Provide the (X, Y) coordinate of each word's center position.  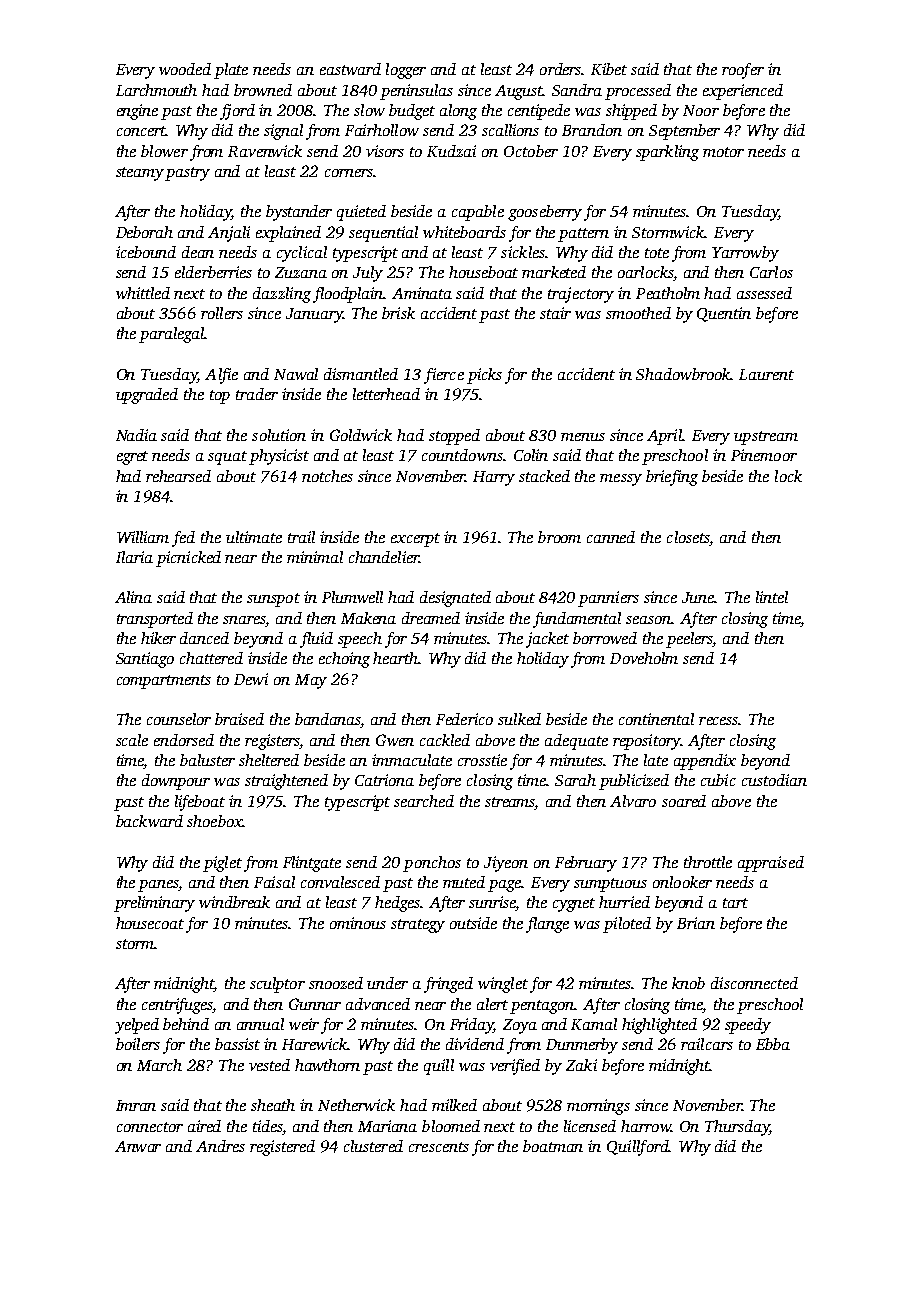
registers (272, 742)
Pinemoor (764, 455)
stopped (454, 437)
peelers (689, 640)
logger (406, 71)
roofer (743, 71)
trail (301, 537)
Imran (136, 1105)
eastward (350, 69)
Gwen (395, 740)
